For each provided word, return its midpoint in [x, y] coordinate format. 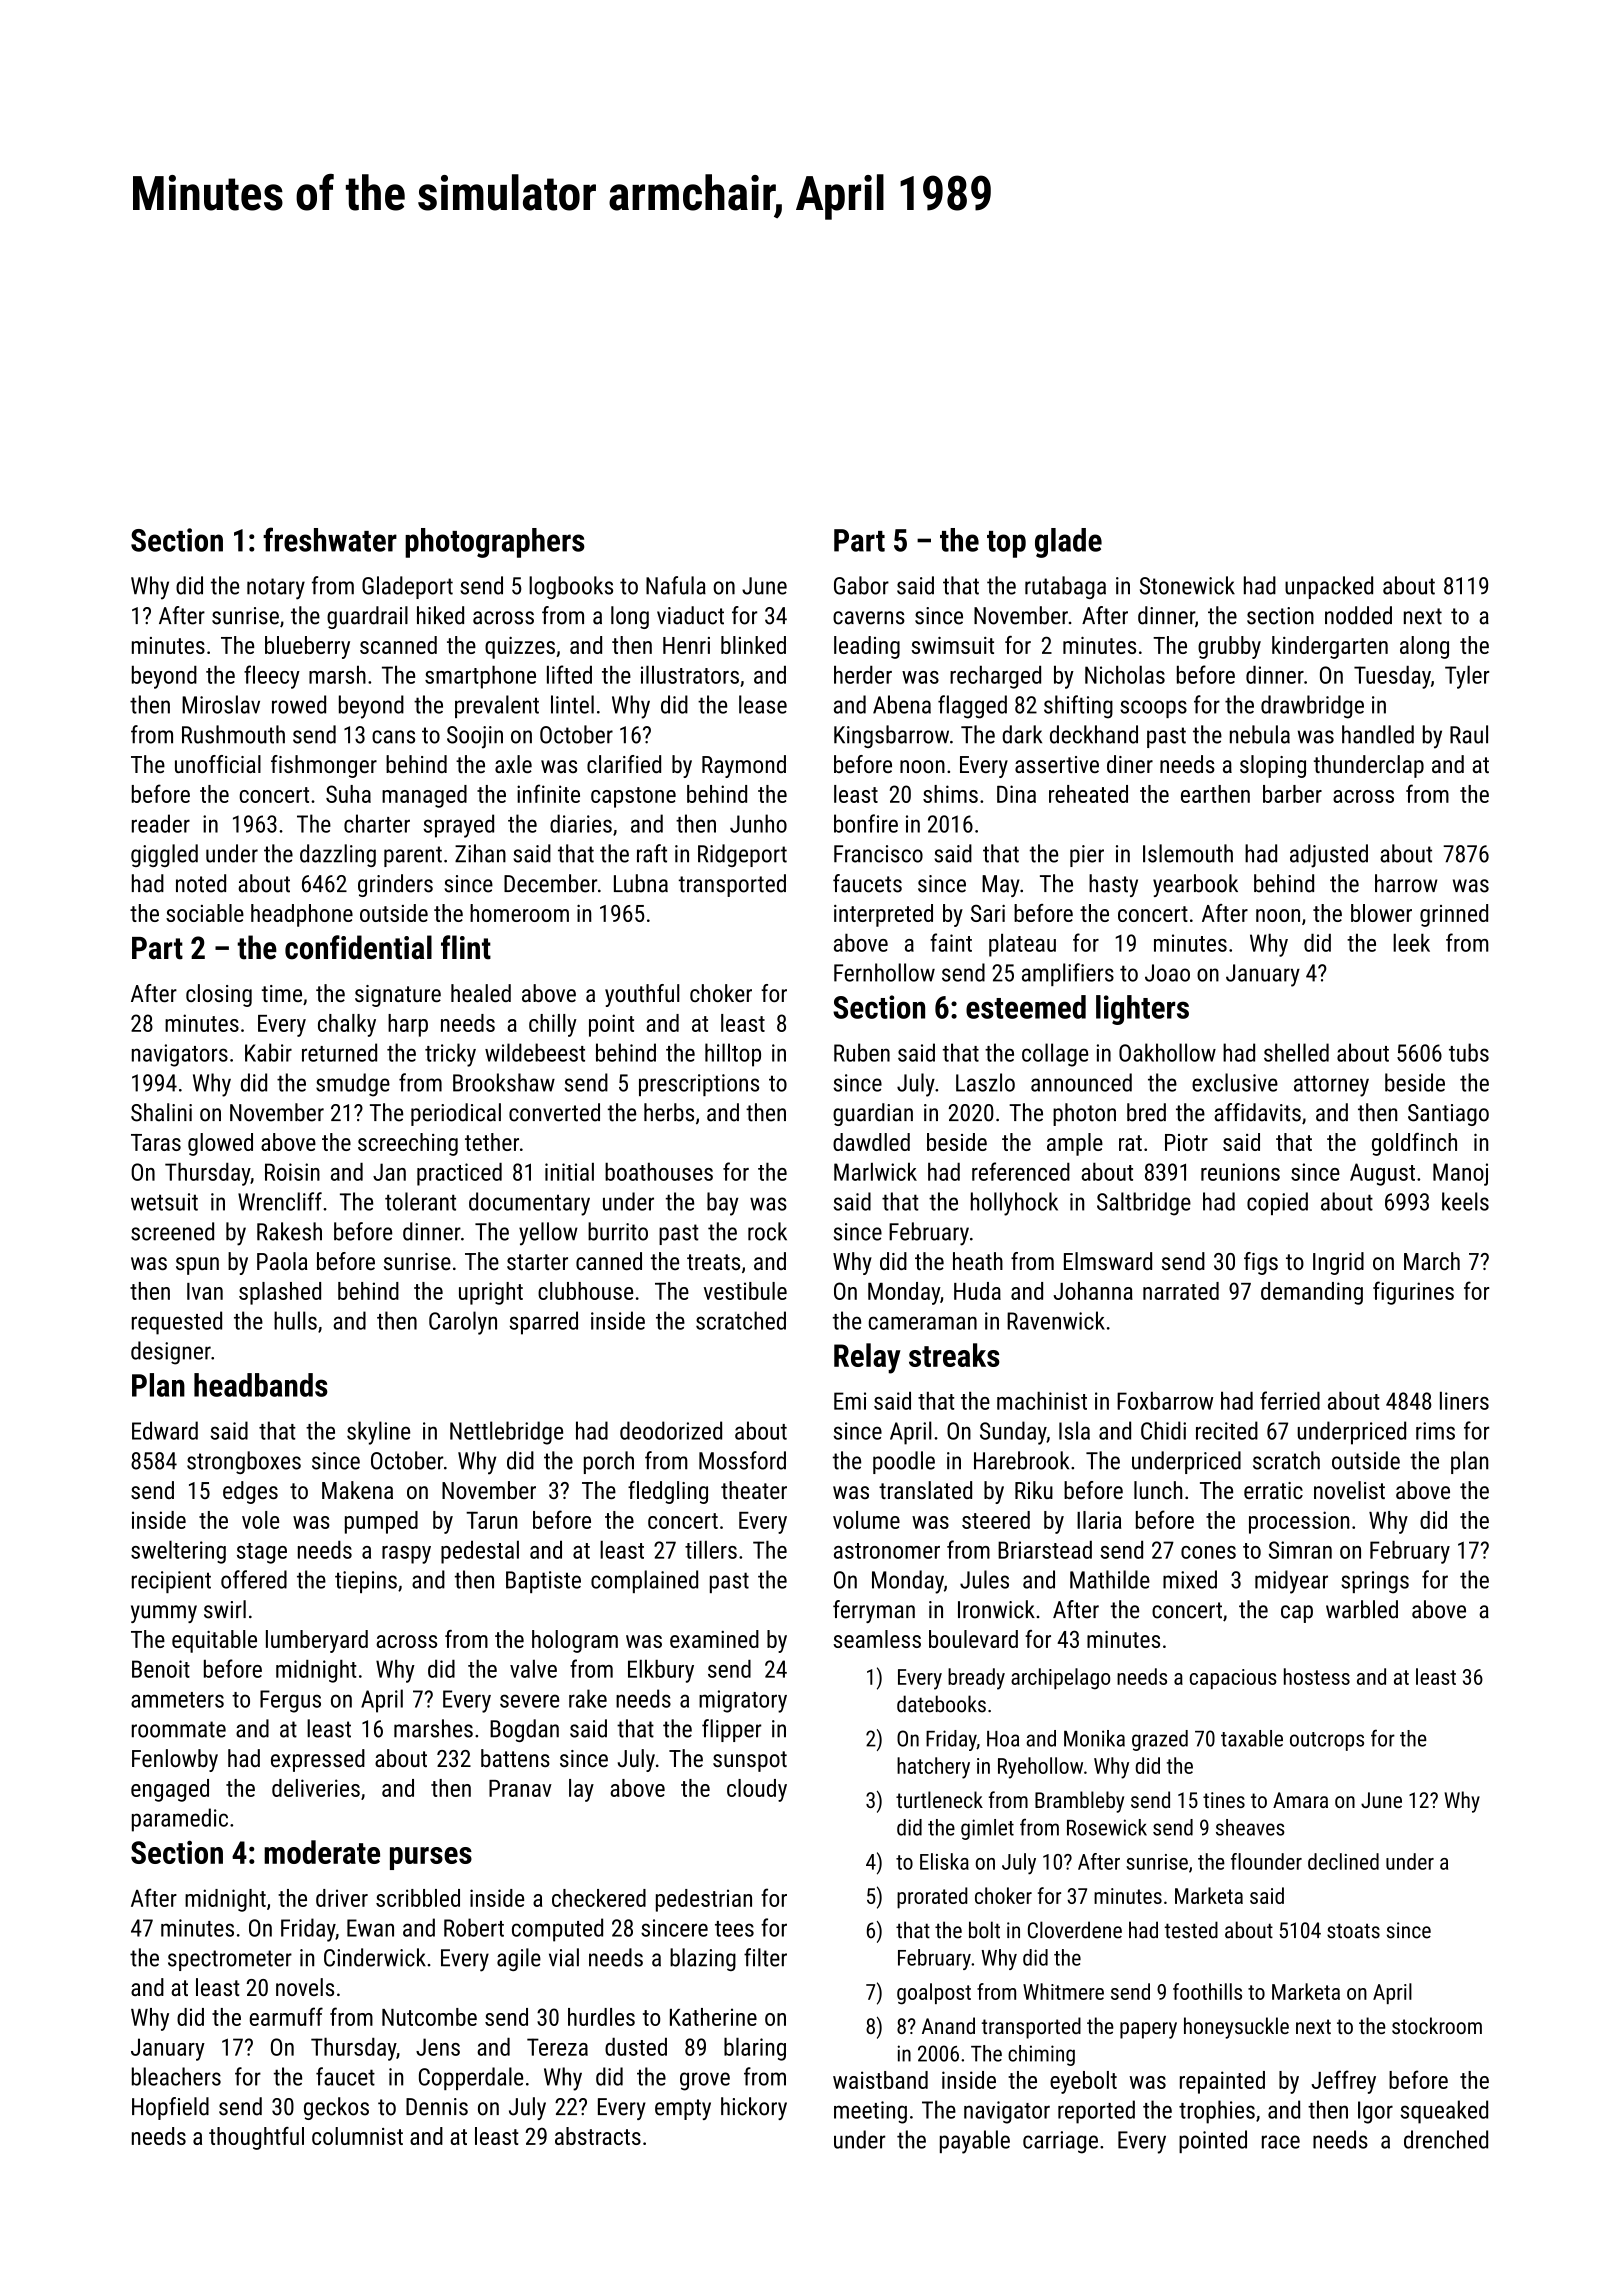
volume [866, 1520]
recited [1227, 1430]
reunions [1240, 1172]
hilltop [733, 1055]
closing [219, 995]
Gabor [861, 585]
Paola [282, 1261]
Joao [1167, 973]
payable [975, 2142]
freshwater [330, 539]
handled [1378, 734]
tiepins [366, 1582]
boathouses [659, 1172]
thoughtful [256, 2138]
